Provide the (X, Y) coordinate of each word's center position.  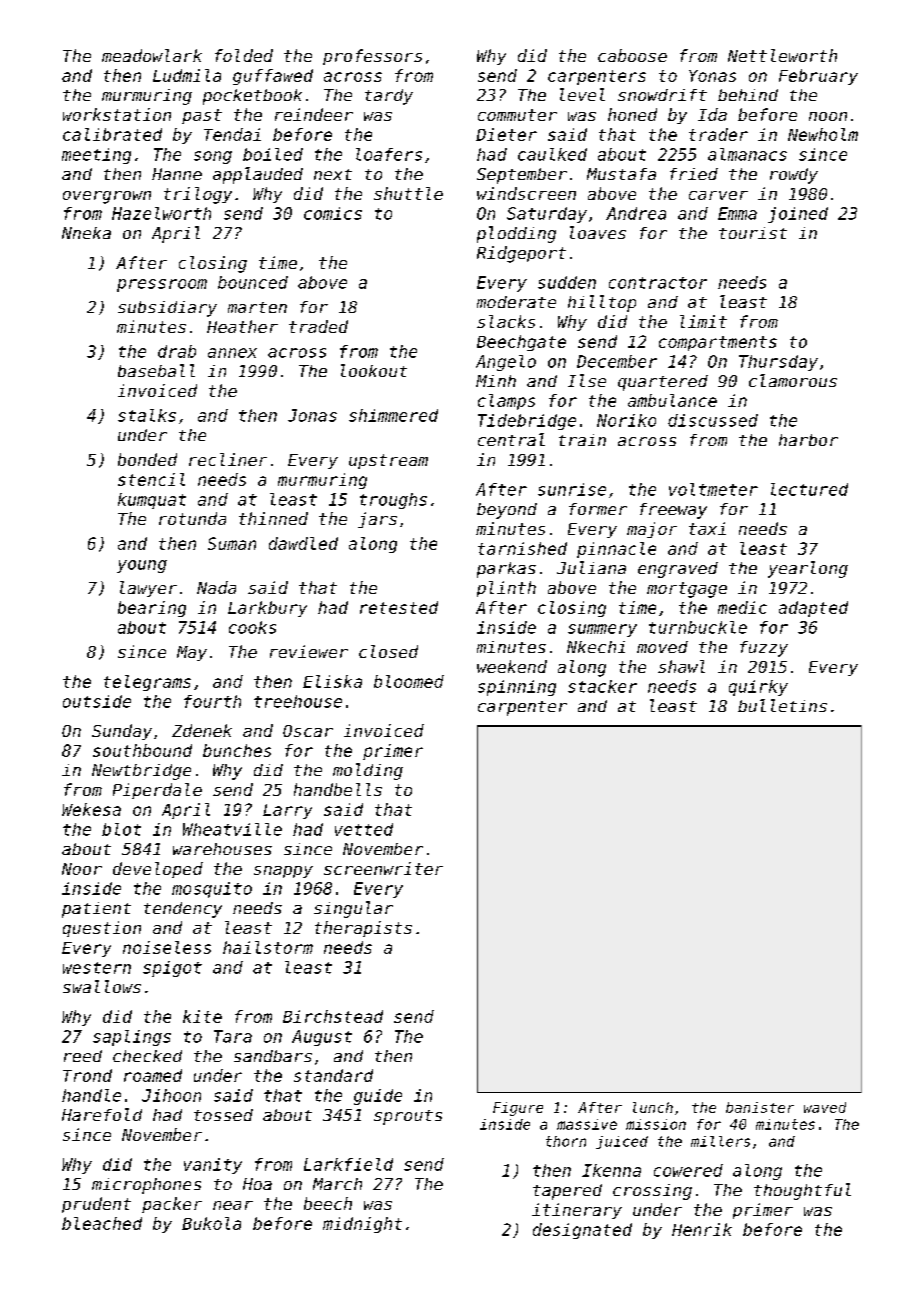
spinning (517, 688)
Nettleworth (782, 55)
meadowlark (152, 55)
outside (97, 701)
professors (372, 57)
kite (202, 1016)
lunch (653, 1107)
